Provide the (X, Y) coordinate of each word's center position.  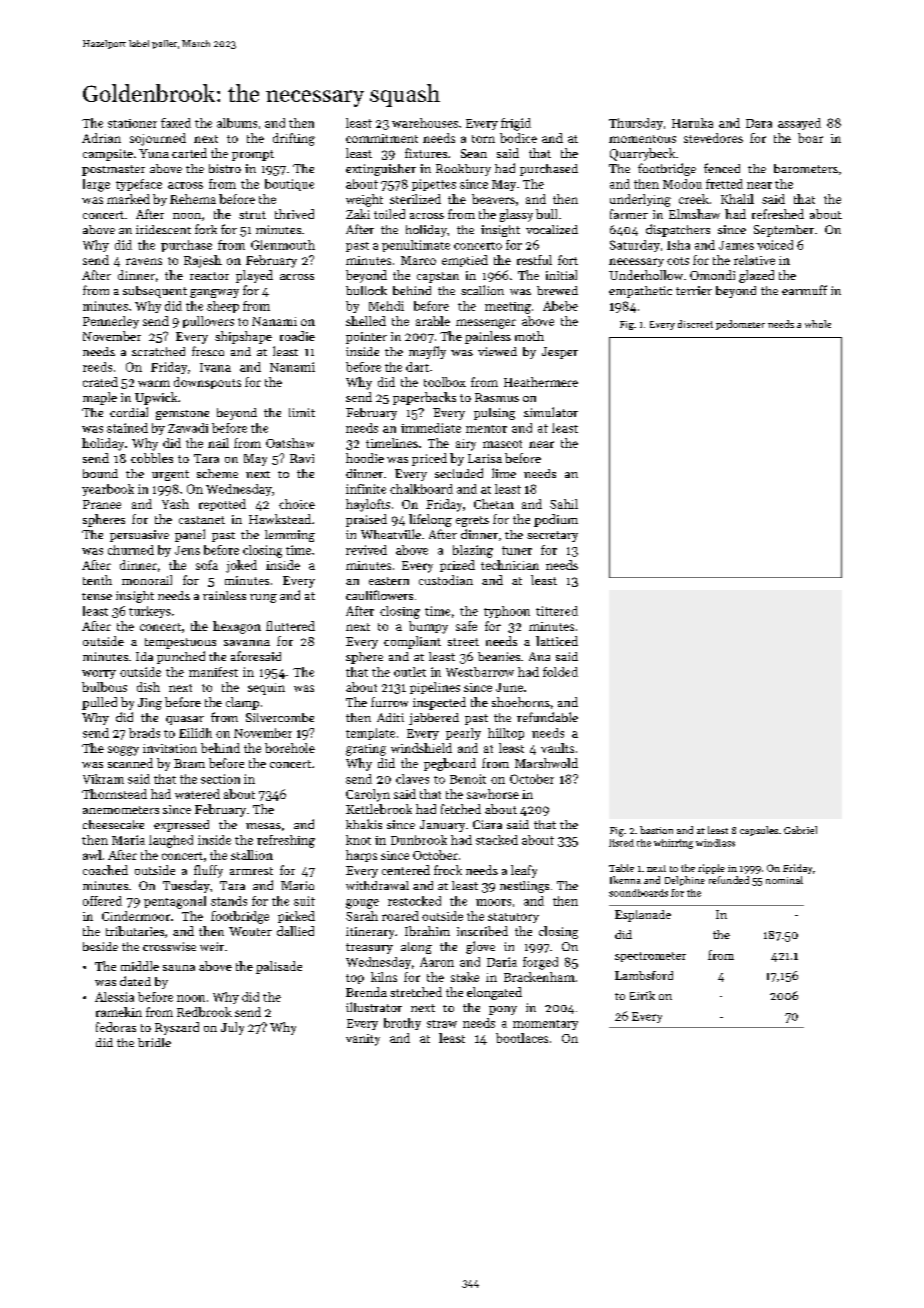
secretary (552, 536)
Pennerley (111, 322)
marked (128, 199)
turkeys (150, 612)
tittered (557, 611)
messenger (486, 324)
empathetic (640, 292)
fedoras (116, 1027)
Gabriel (800, 830)
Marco (418, 260)
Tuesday (186, 886)
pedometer (740, 325)
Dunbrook (419, 840)
